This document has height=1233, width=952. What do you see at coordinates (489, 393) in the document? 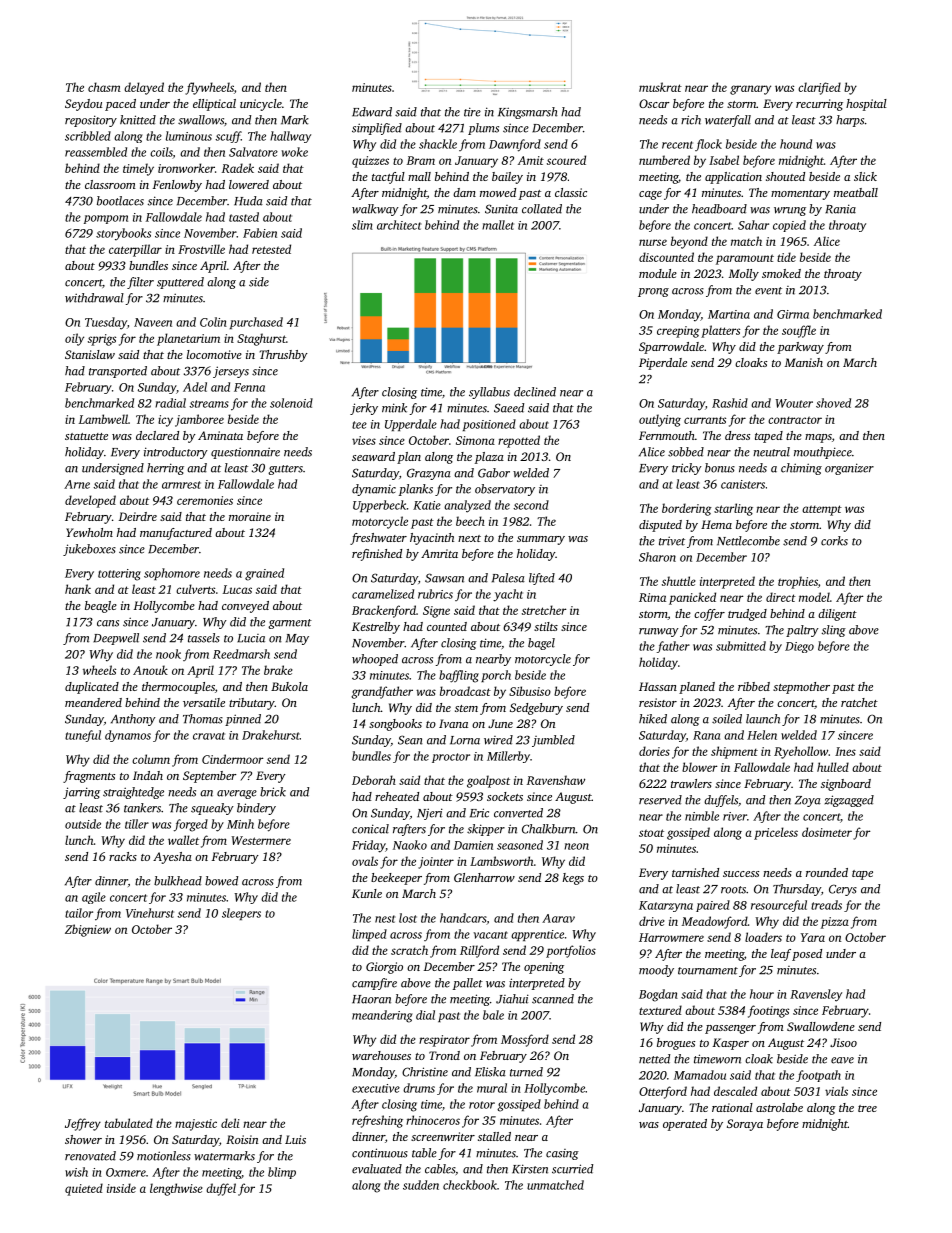
I see `syllabus` at bounding box center [489, 393].
